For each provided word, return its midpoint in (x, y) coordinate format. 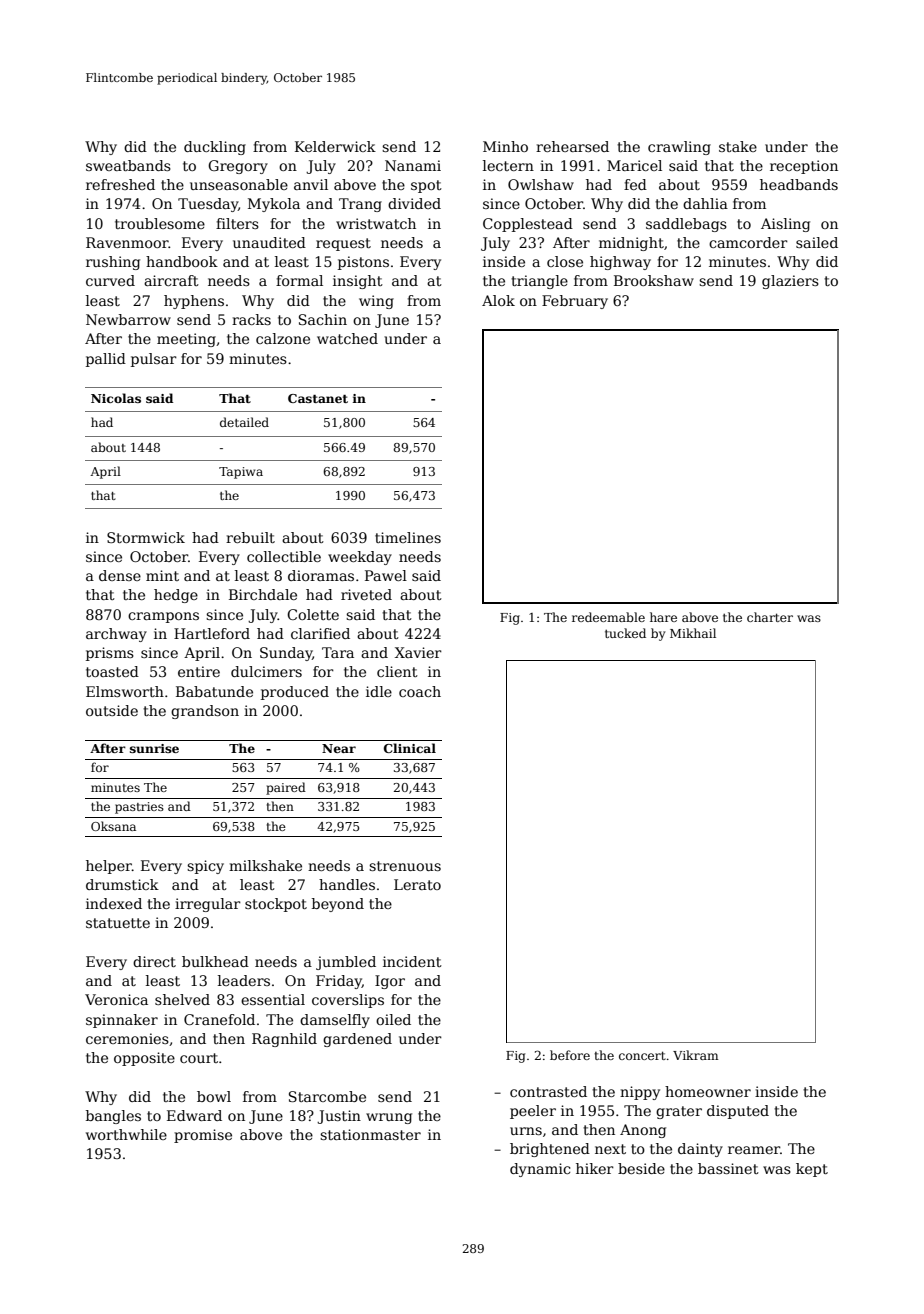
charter (770, 617)
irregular (208, 905)
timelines (408, 537)
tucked (625, 633)
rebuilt (250, 537)
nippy (640, 1093)
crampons (163, 617)
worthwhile (126, 1134)
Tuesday (208, 205)
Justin (339, 1117)
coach (420, 691)
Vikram (695, 1055)
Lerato (417, 884)
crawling (679, 148)
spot (426, 186)
